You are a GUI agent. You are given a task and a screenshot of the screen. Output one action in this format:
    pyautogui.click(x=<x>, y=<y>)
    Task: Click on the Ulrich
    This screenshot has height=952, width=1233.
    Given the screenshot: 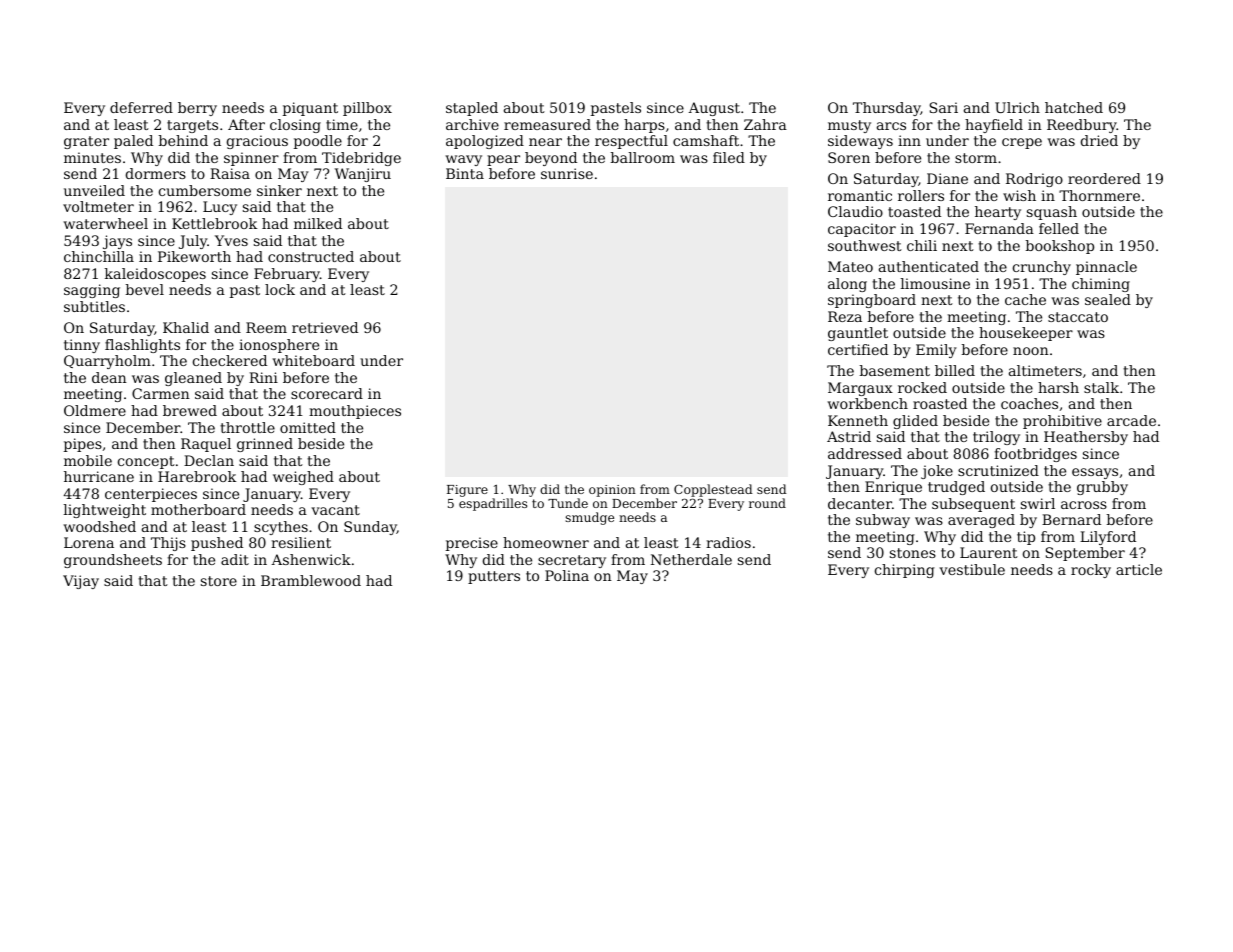 What is the action you would take?
    pyautogui.click(x=1017, y=107)
